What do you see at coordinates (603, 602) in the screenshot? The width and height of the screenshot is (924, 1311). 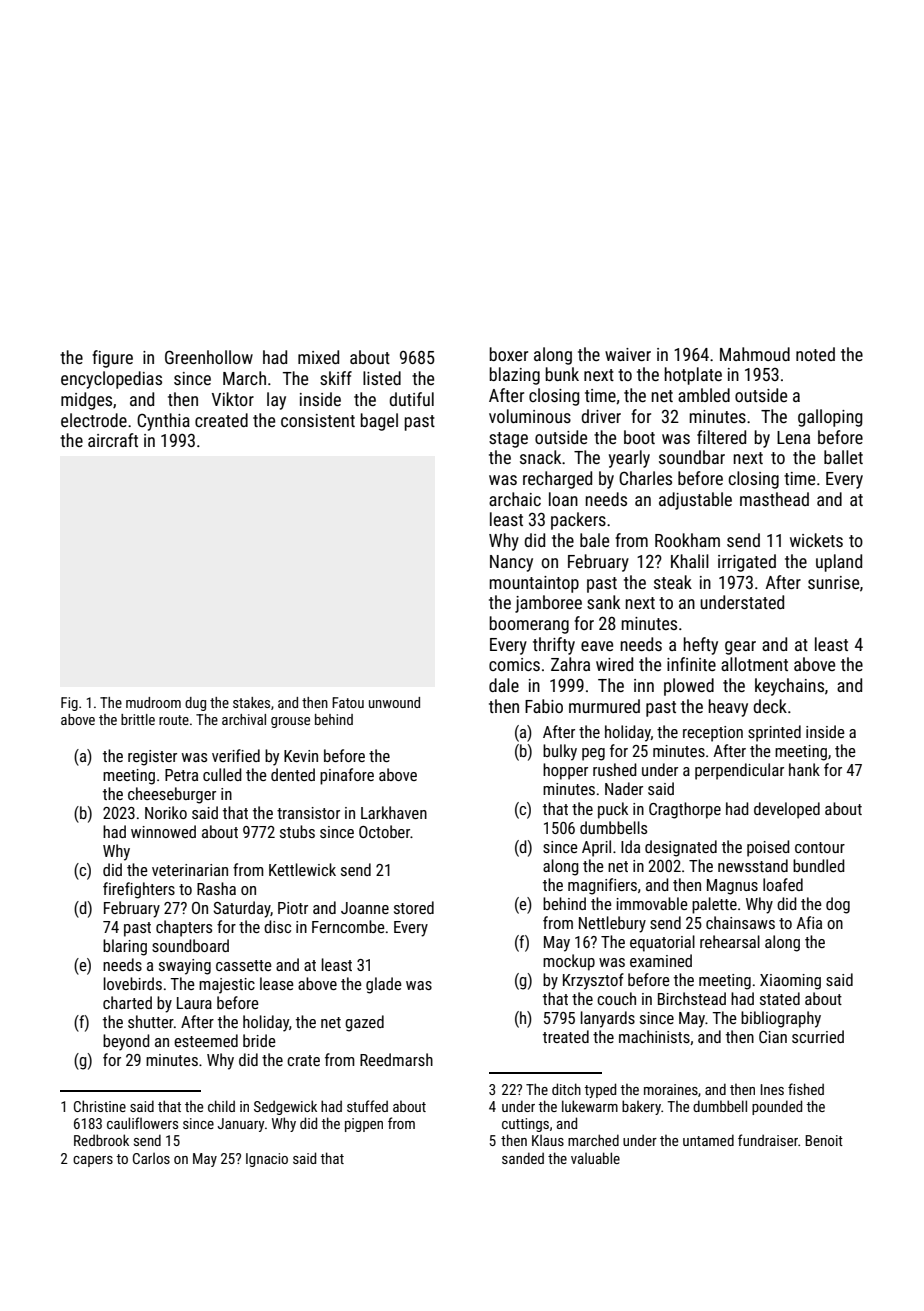 I see `sank` at bounding box center [603, 602].
